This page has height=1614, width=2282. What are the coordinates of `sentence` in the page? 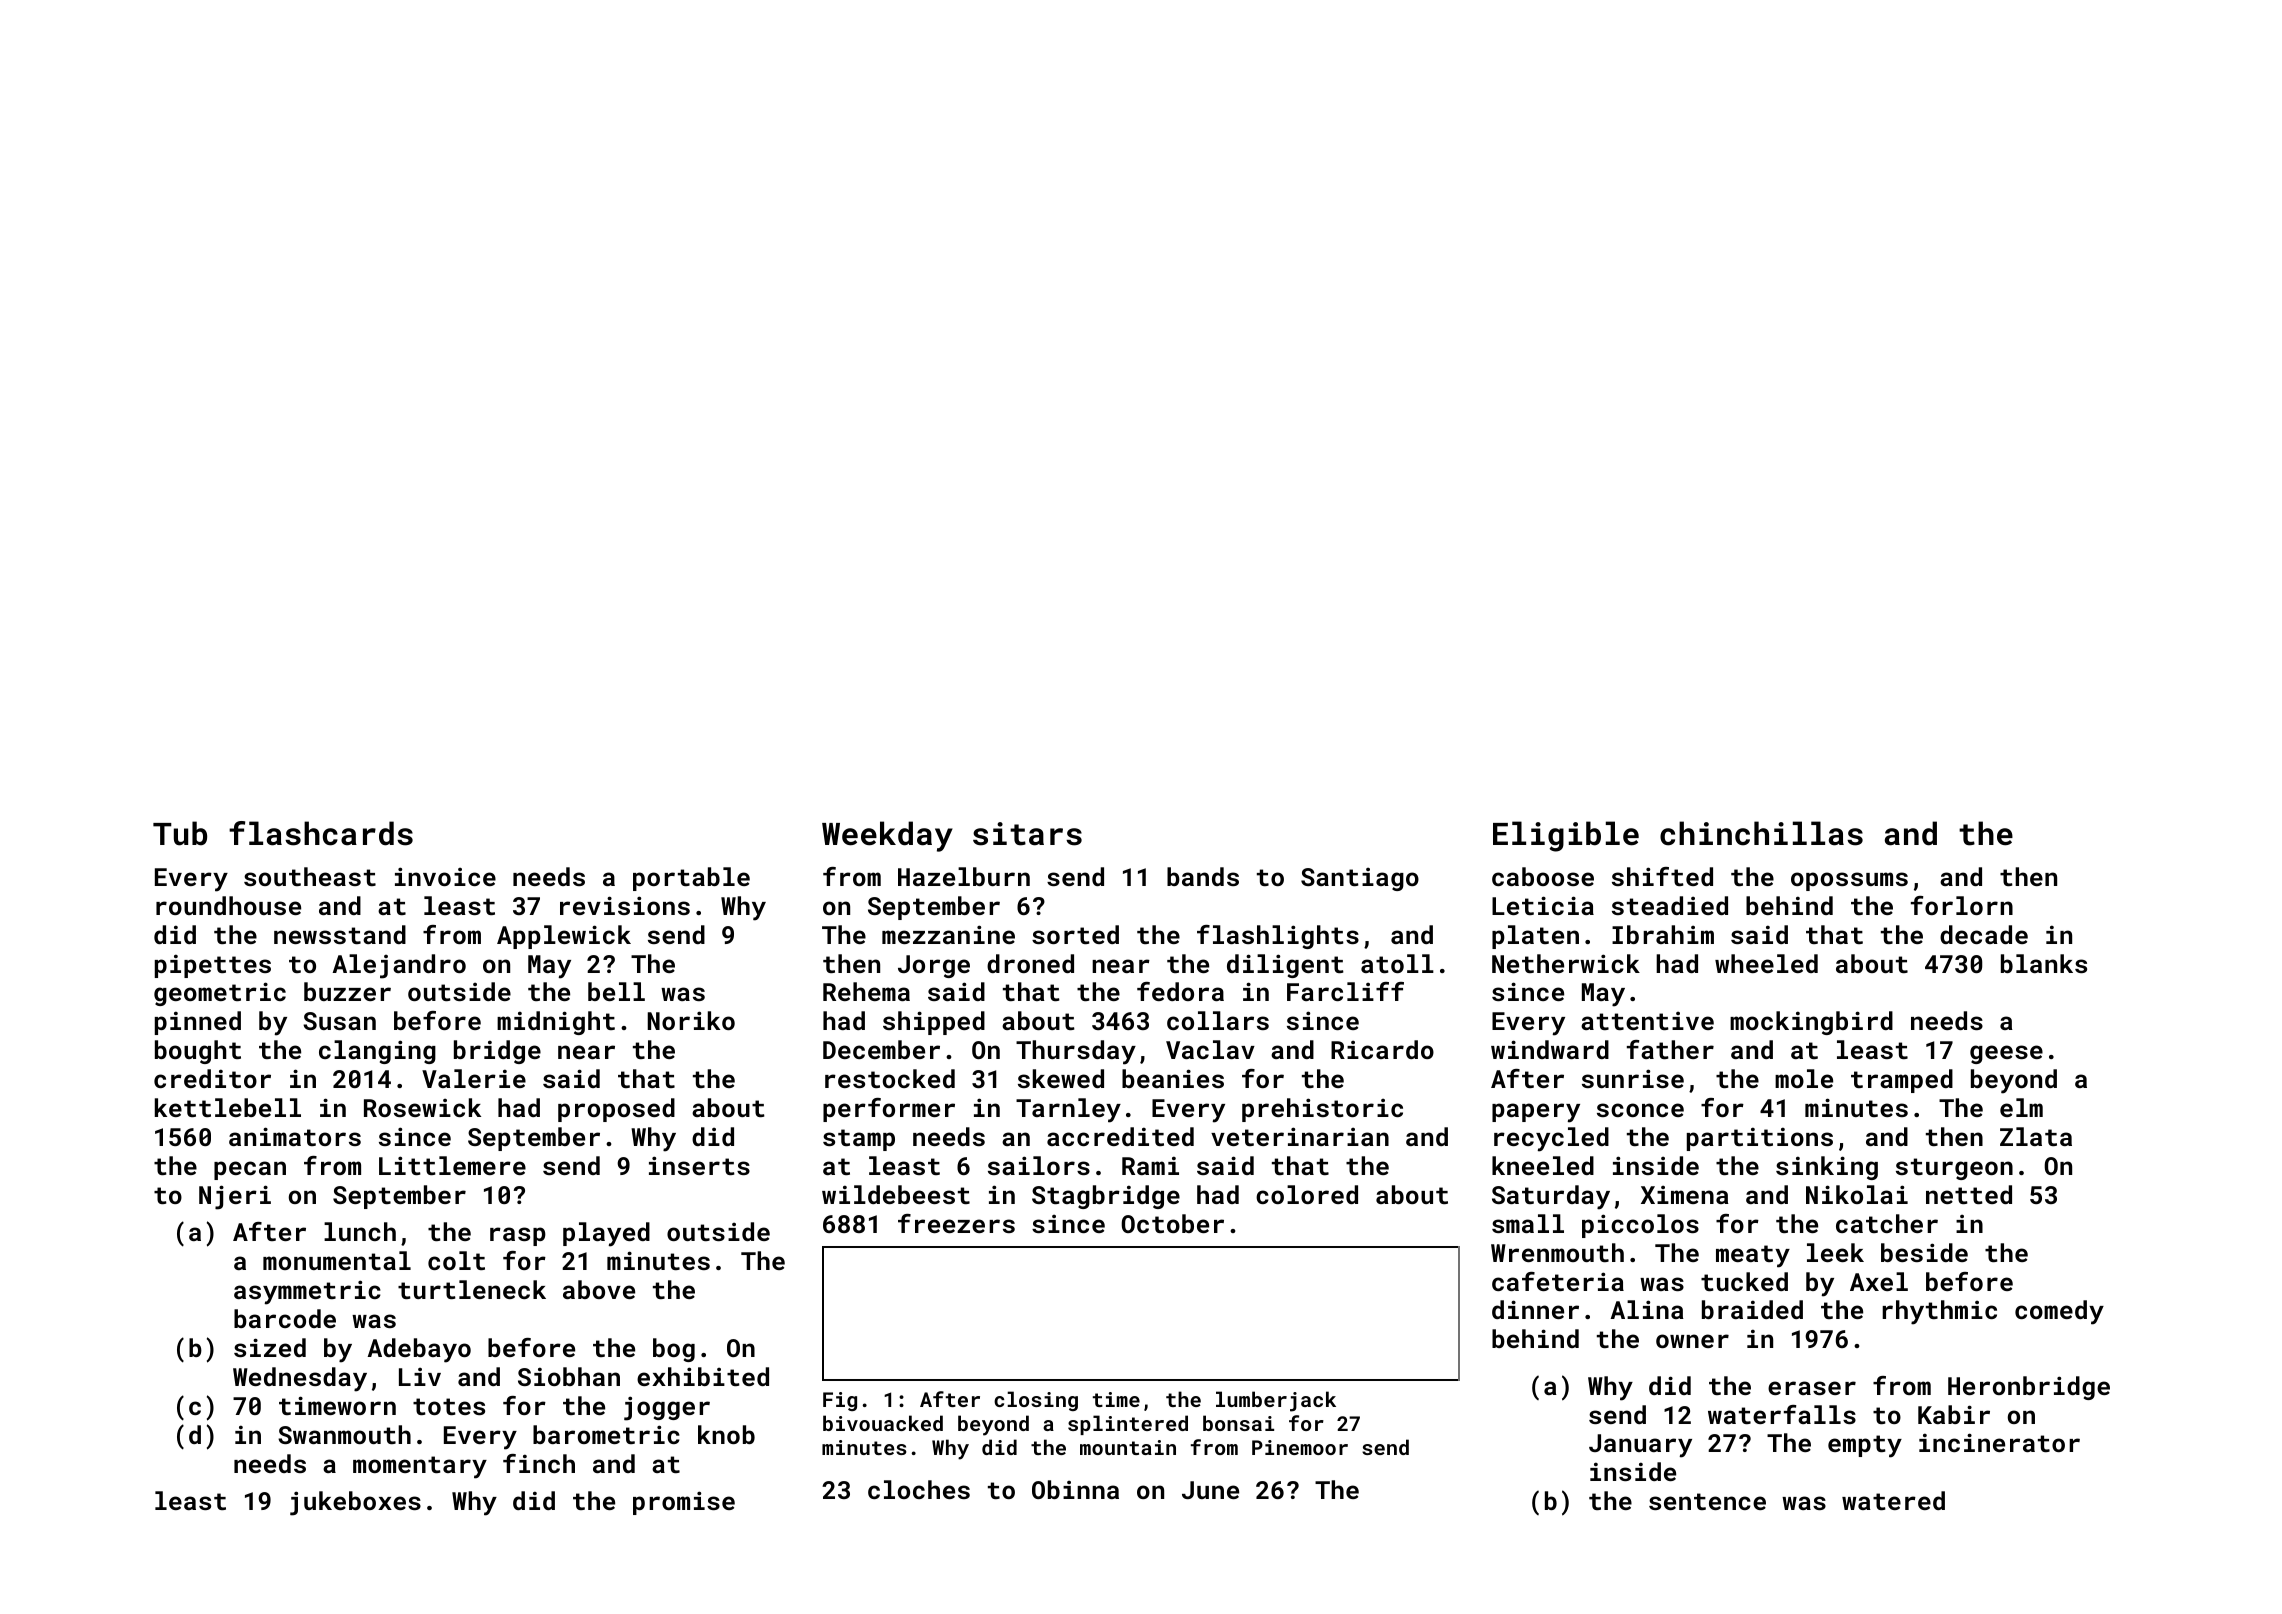 It's located at (1707, 1501).
